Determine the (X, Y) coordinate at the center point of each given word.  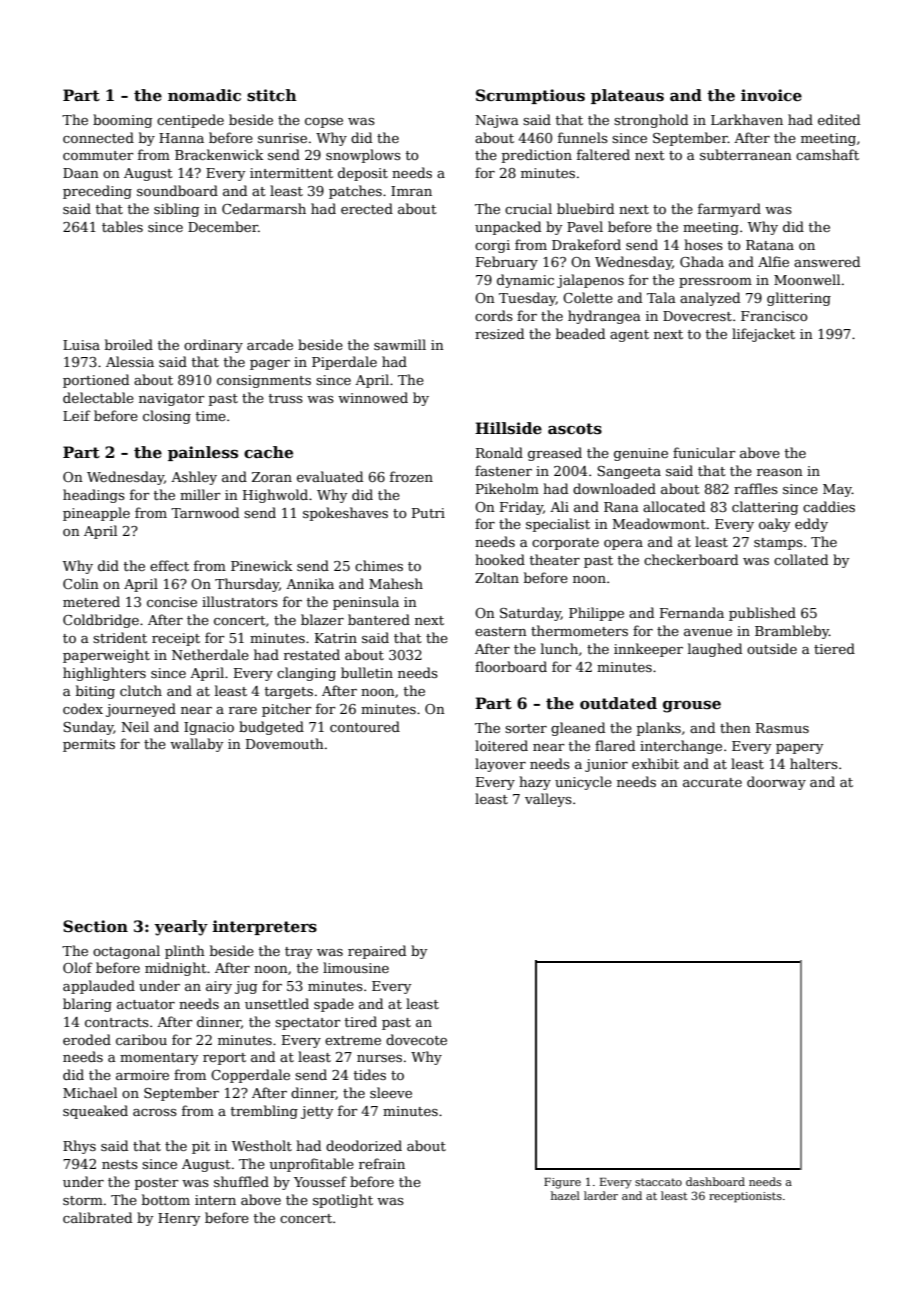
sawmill (400, 344)
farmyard (729, 210)
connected (98, 137)
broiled (129, 344)
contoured (365, 726)
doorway (776, 783)
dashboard (715, 1181)
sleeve (391, 1092)
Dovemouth (285, 743)
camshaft (827, 154)
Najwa (497, 121)
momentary (159, 1059)
